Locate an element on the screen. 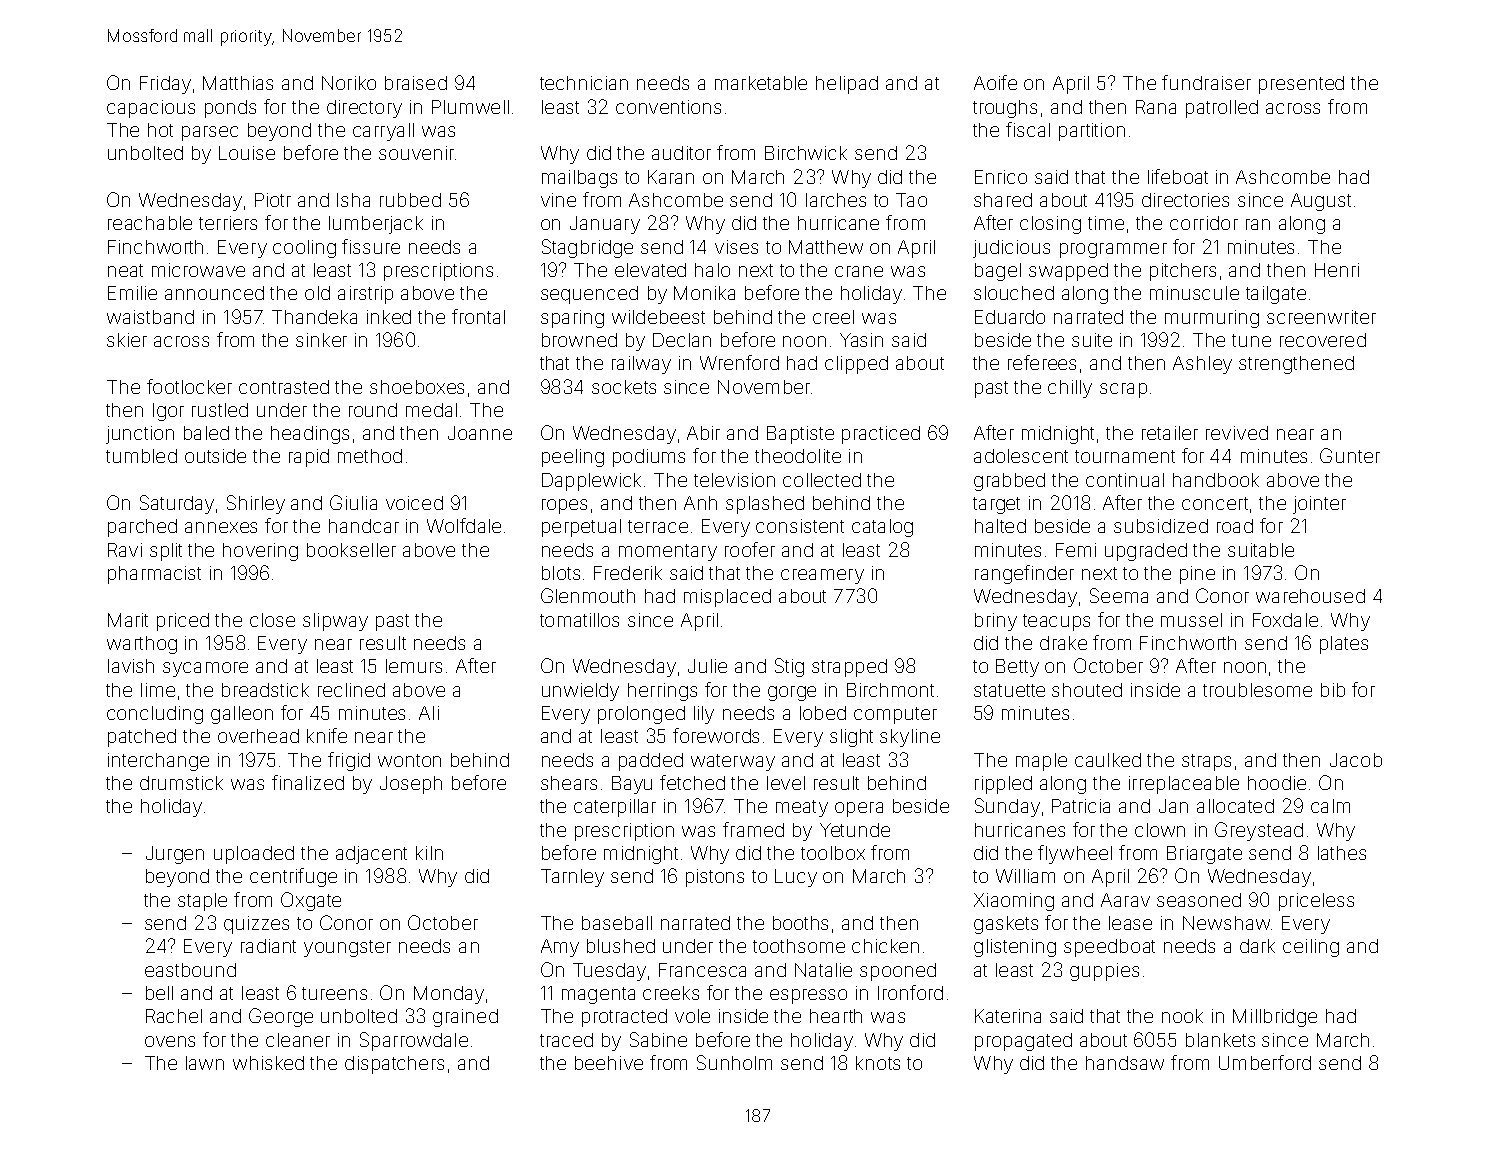 This screenshot has width=1490, height=1152. Igor is located at coordinates (168, 412).
